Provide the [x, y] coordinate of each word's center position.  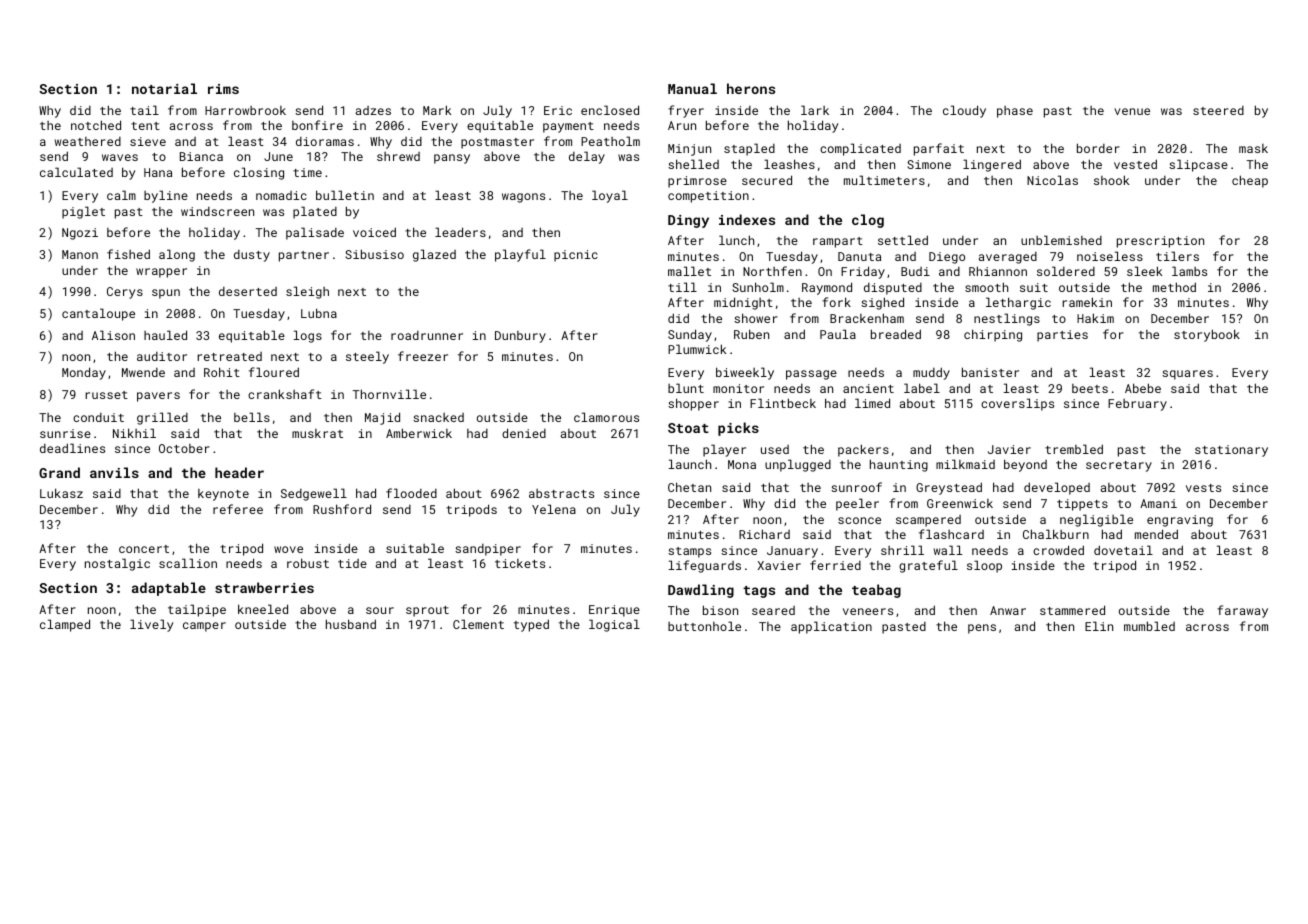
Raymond [827, 288]
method [1174, 287]
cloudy [964, 111]
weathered [88, 141]
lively [151, 625]
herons [751, 88]
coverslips [1017, 404]
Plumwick [697, 349]
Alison [113, 335]
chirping [993, 335]
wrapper [161, 273]
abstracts [561, 493]
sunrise [65, 433]
